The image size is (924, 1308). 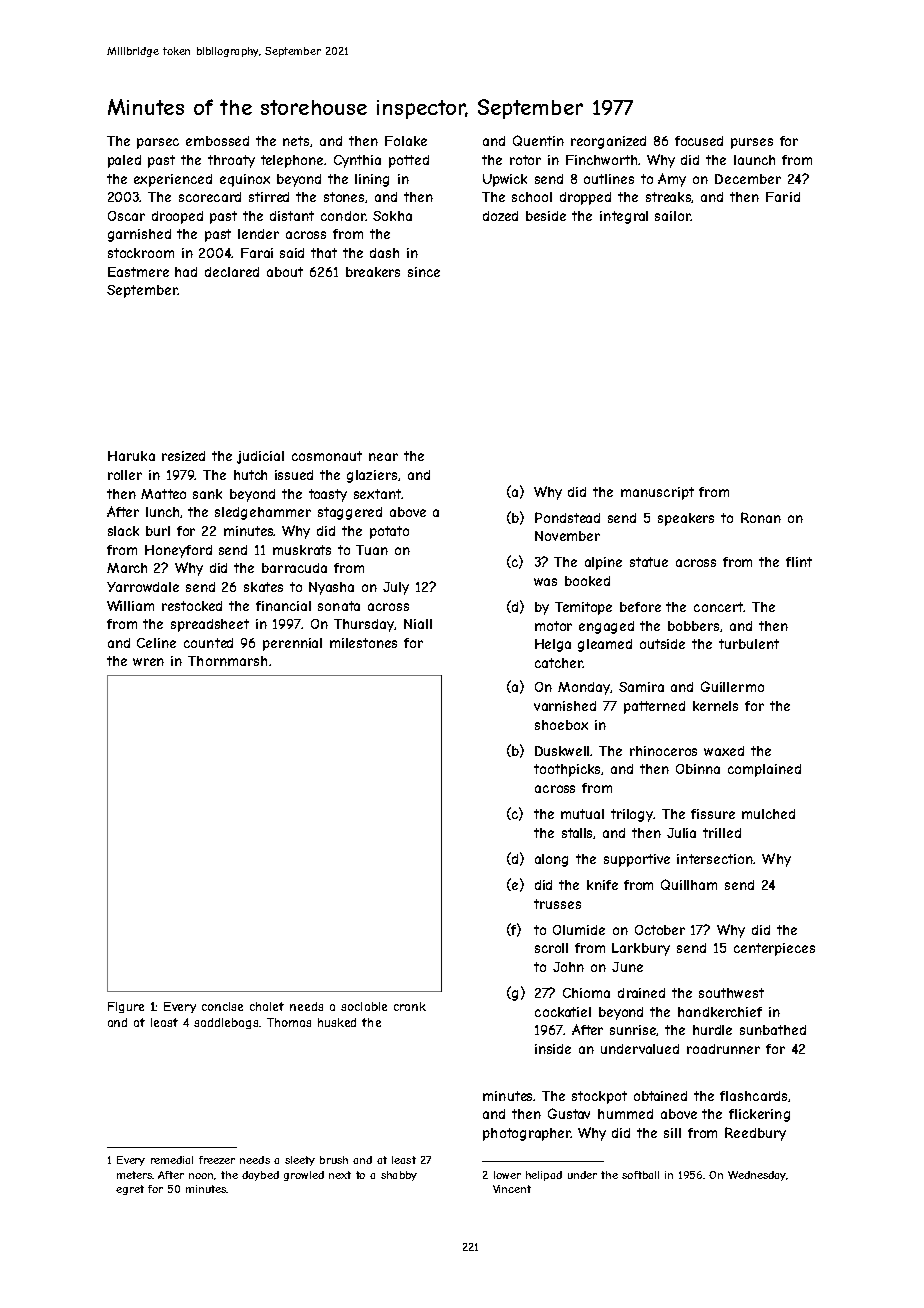 I want to click on judicial, so click(x=260, y=457).
